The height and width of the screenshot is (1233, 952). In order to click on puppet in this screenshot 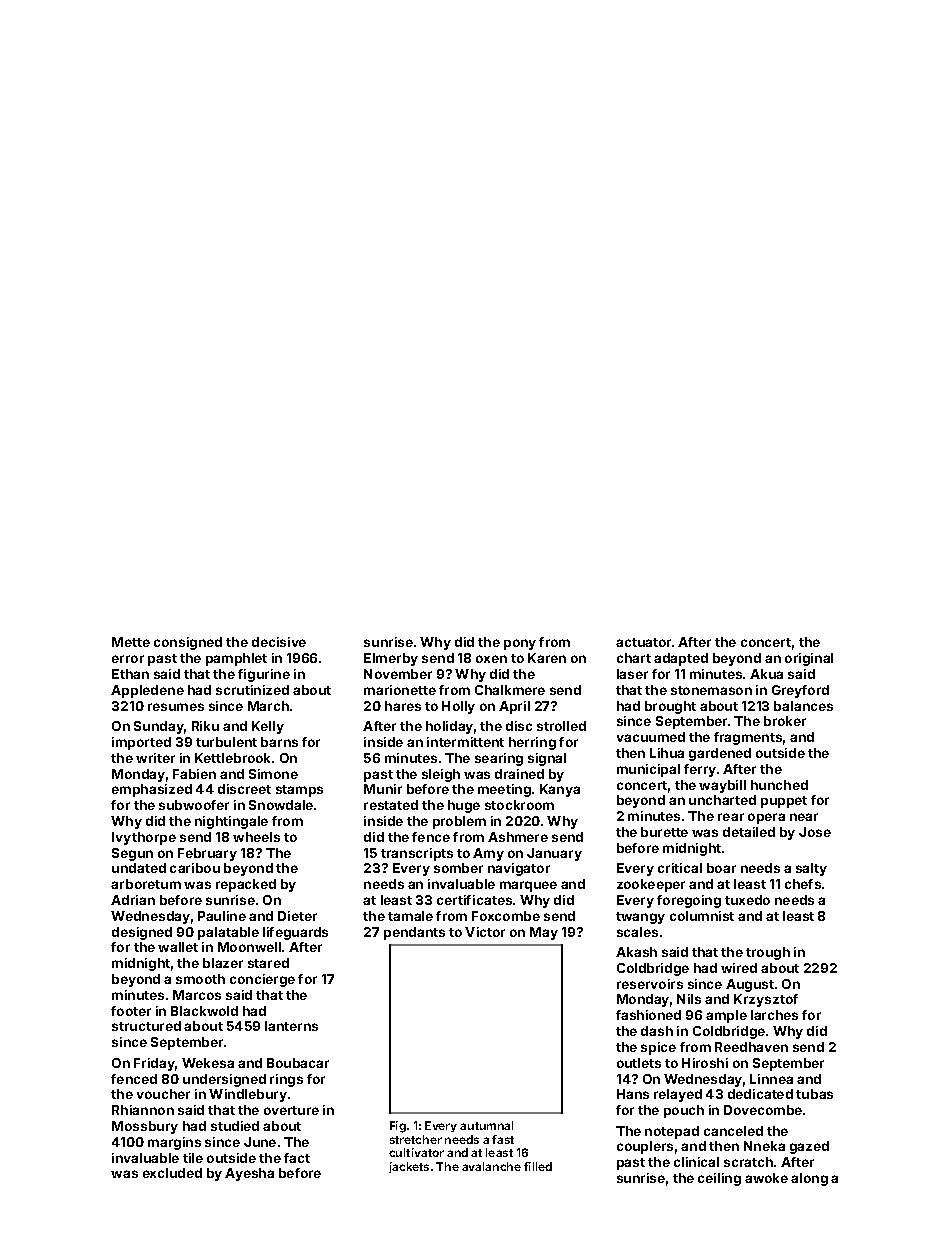, I will do `click(784, 802)`.
